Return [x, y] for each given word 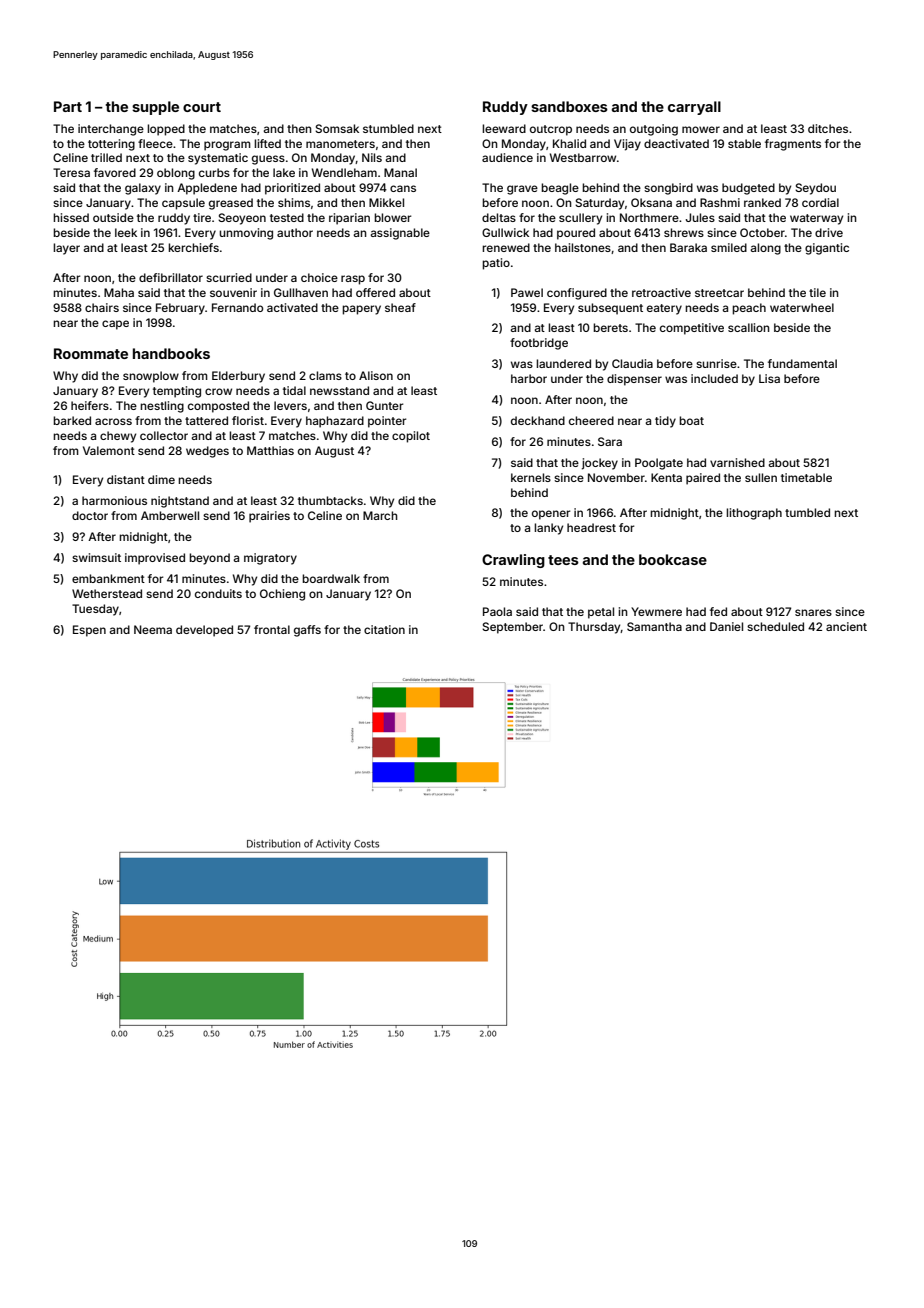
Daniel [726, 626]
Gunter [384, 405]
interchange [111, 130]
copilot [411, 437]
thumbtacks [330, 500]
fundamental [802, 363]
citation [384, 629]
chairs [102, 307]
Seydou [815, 189]
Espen [89, 631]
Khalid [569, 143]
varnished [737, 462]
